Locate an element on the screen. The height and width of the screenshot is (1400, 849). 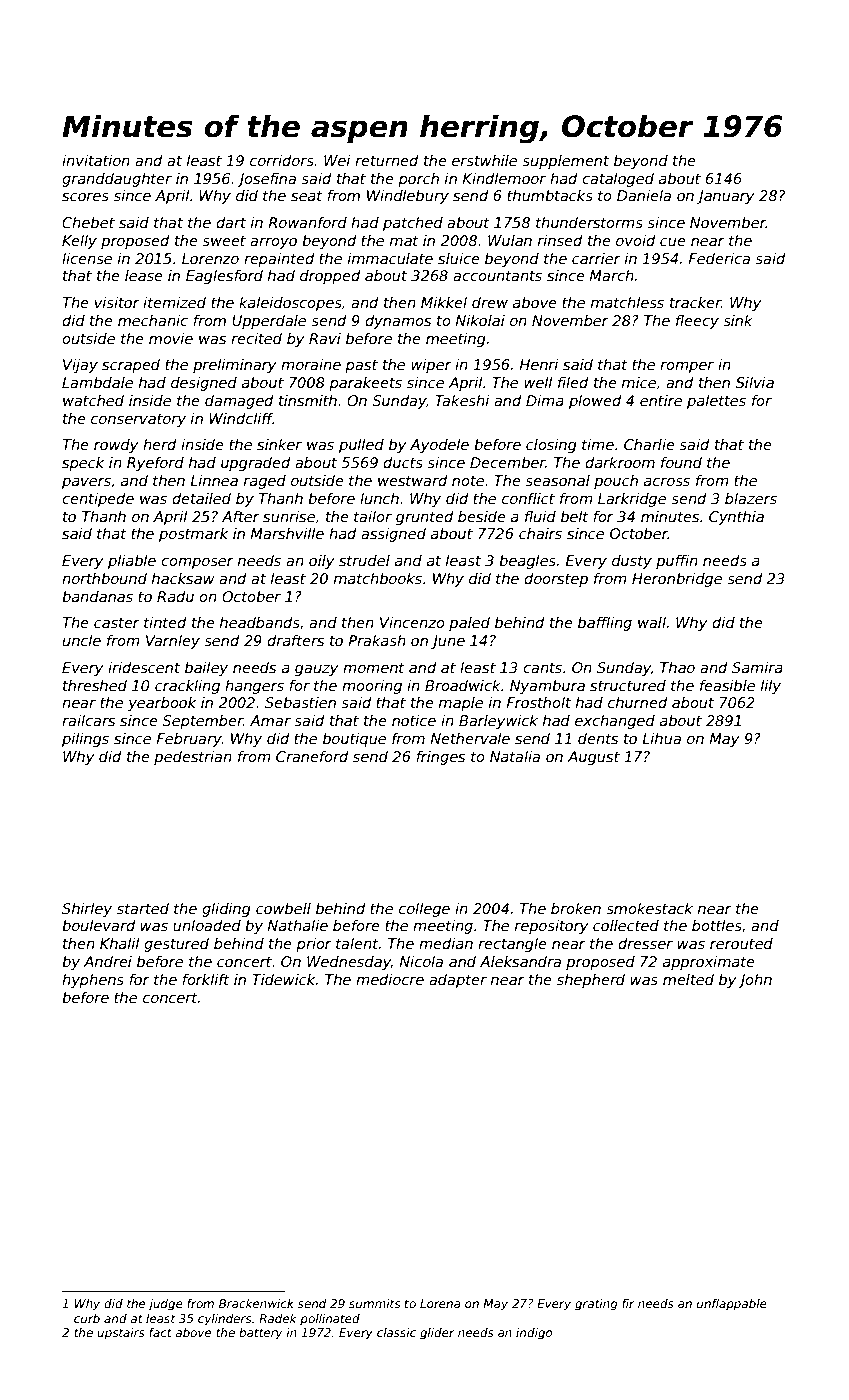
drew is located at coordinates (490, 302).
